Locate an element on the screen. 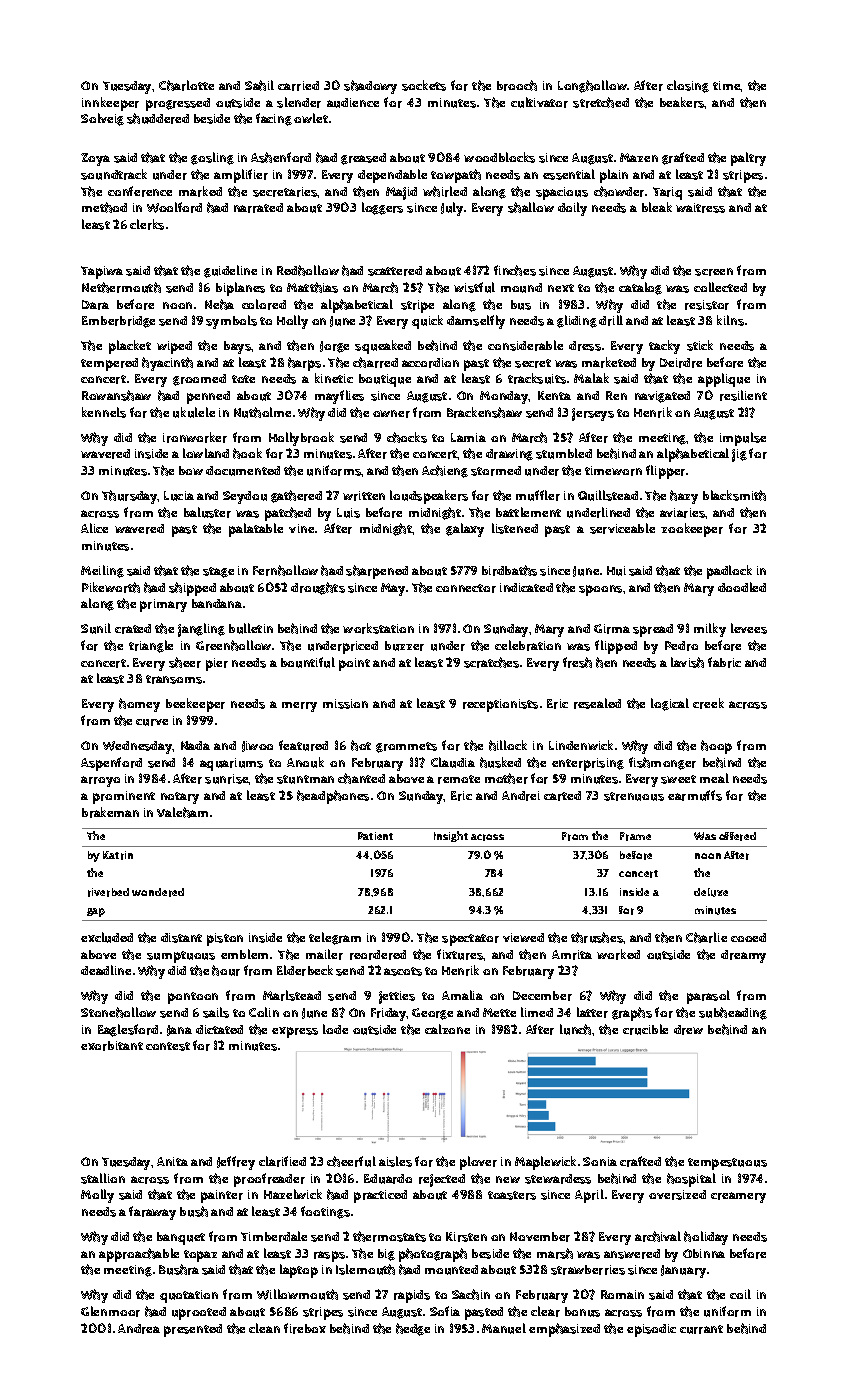 The image size is (849, 1400). episodic is located at coordinates (651, 1330).
